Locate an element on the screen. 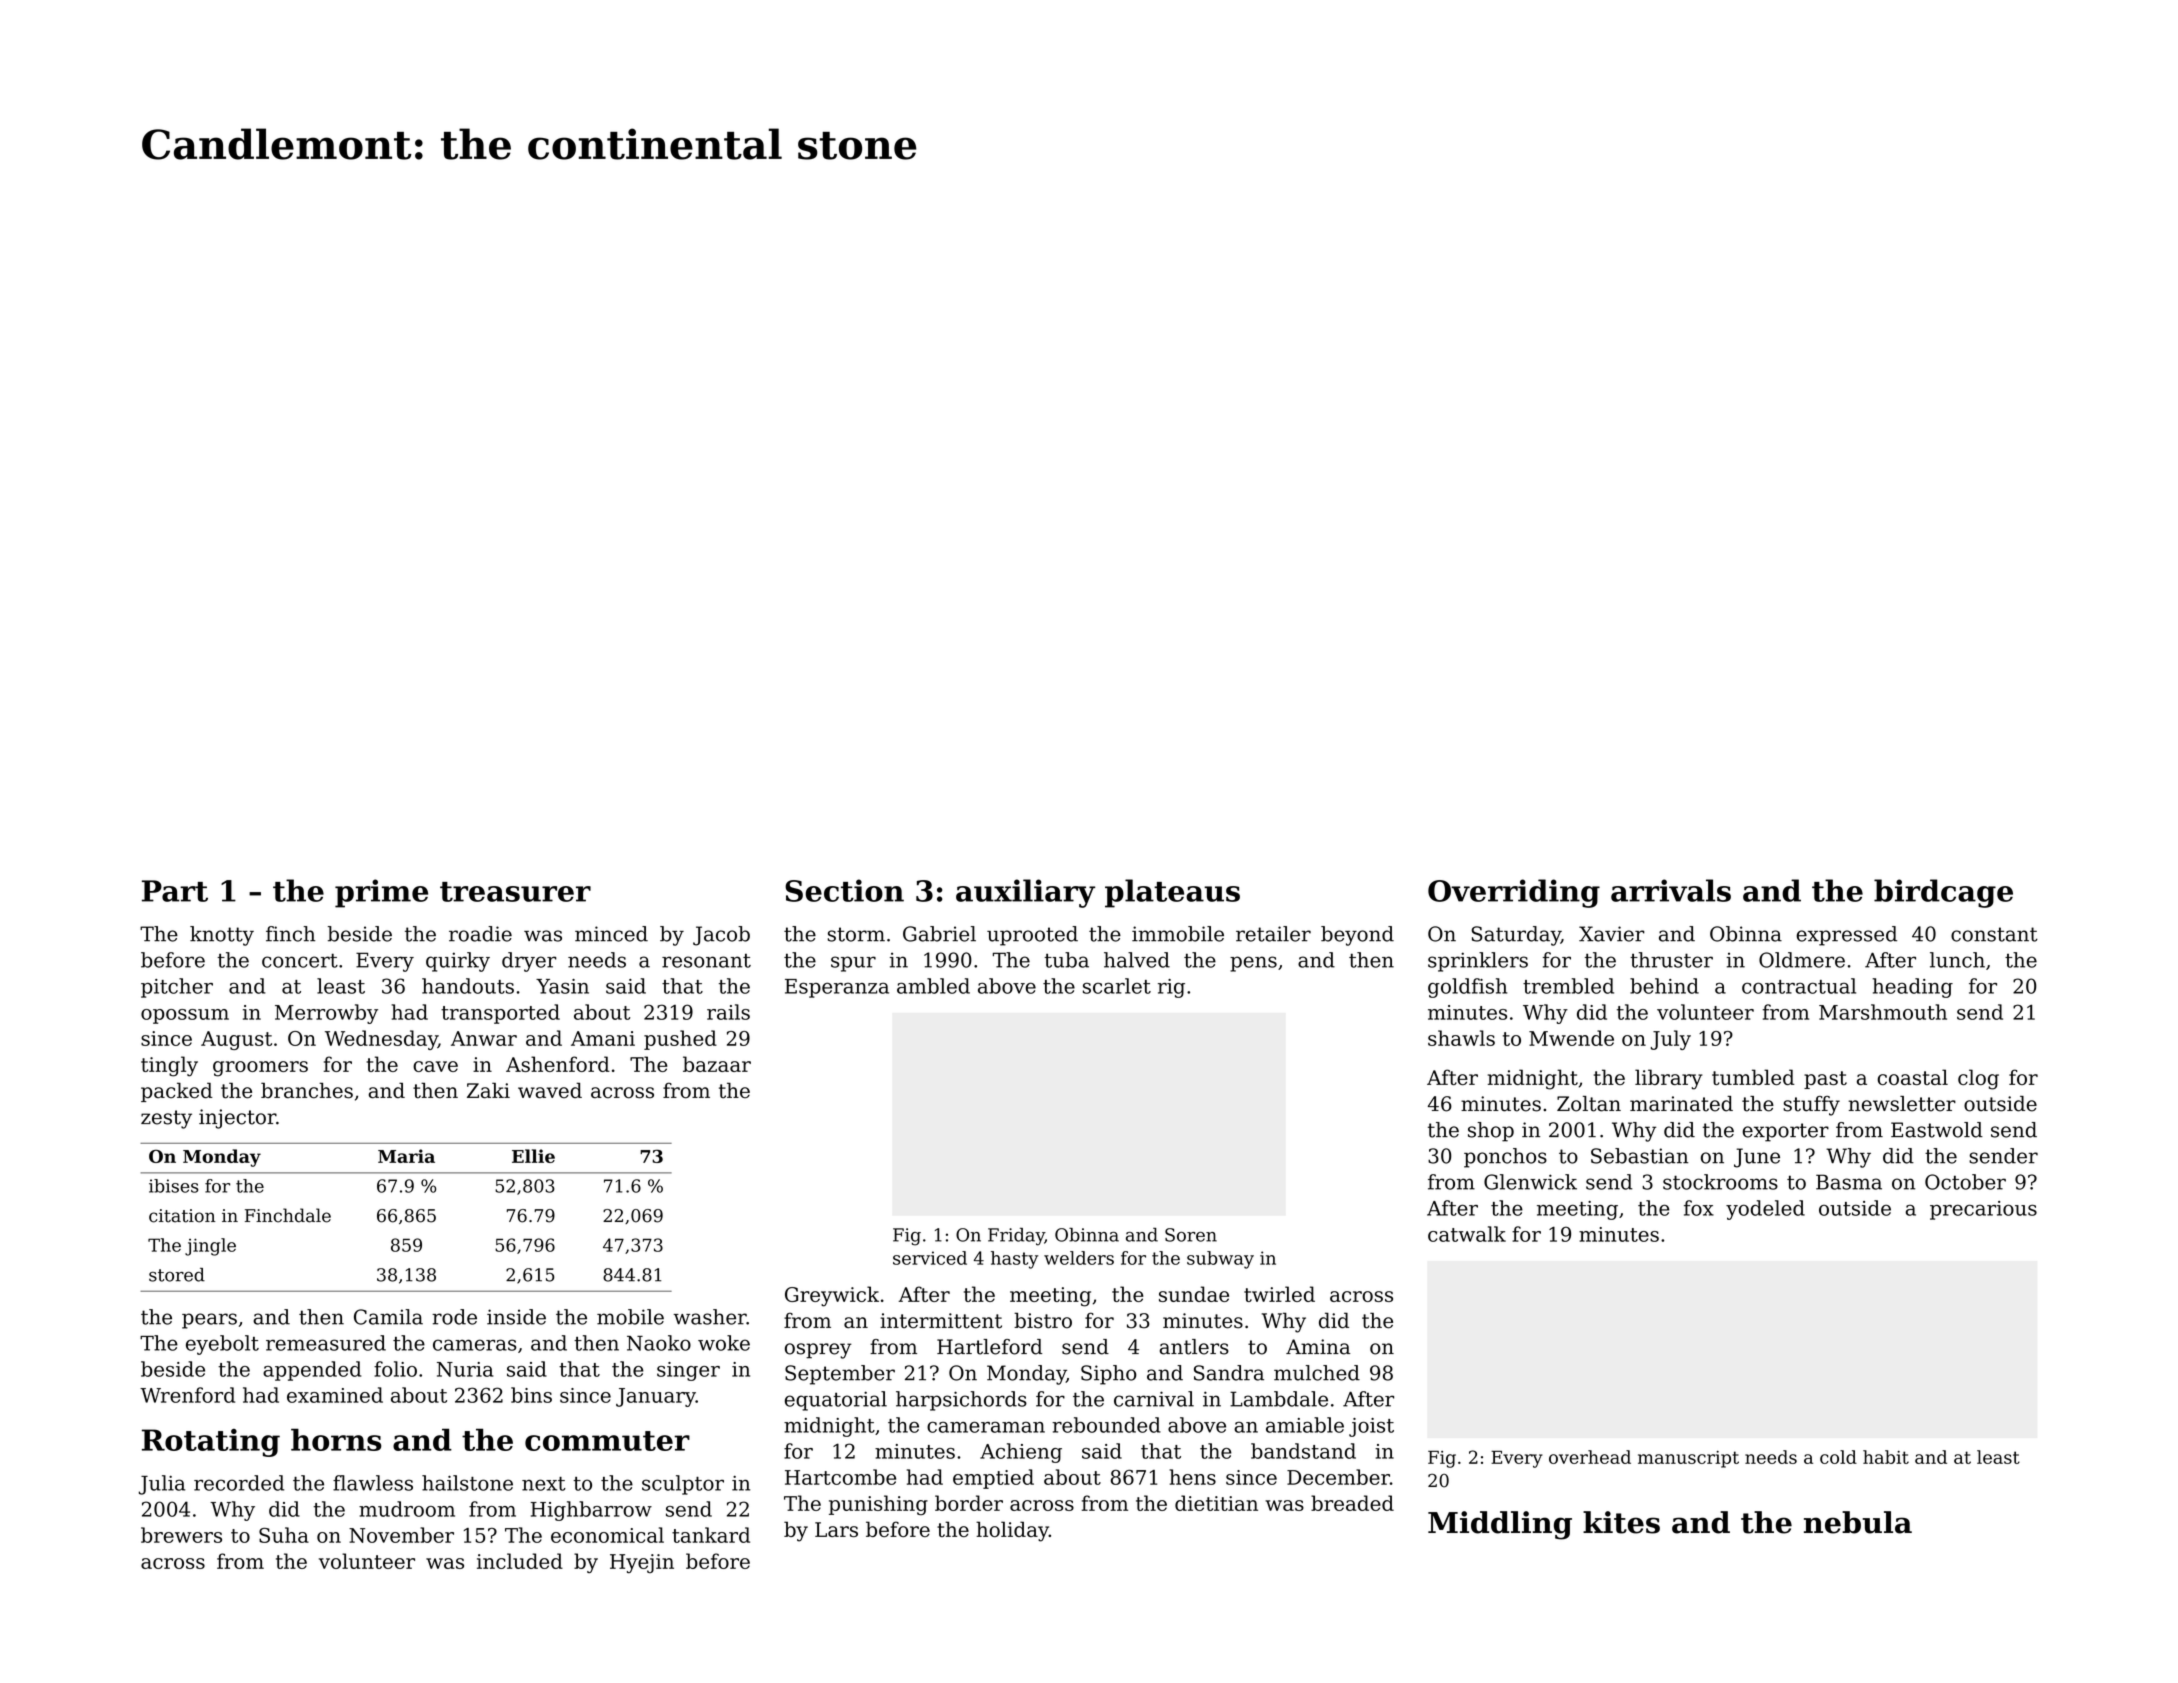 The width and height of the screenshot is (2178, 1683). lunch is located at coordinates (1957, 960).
